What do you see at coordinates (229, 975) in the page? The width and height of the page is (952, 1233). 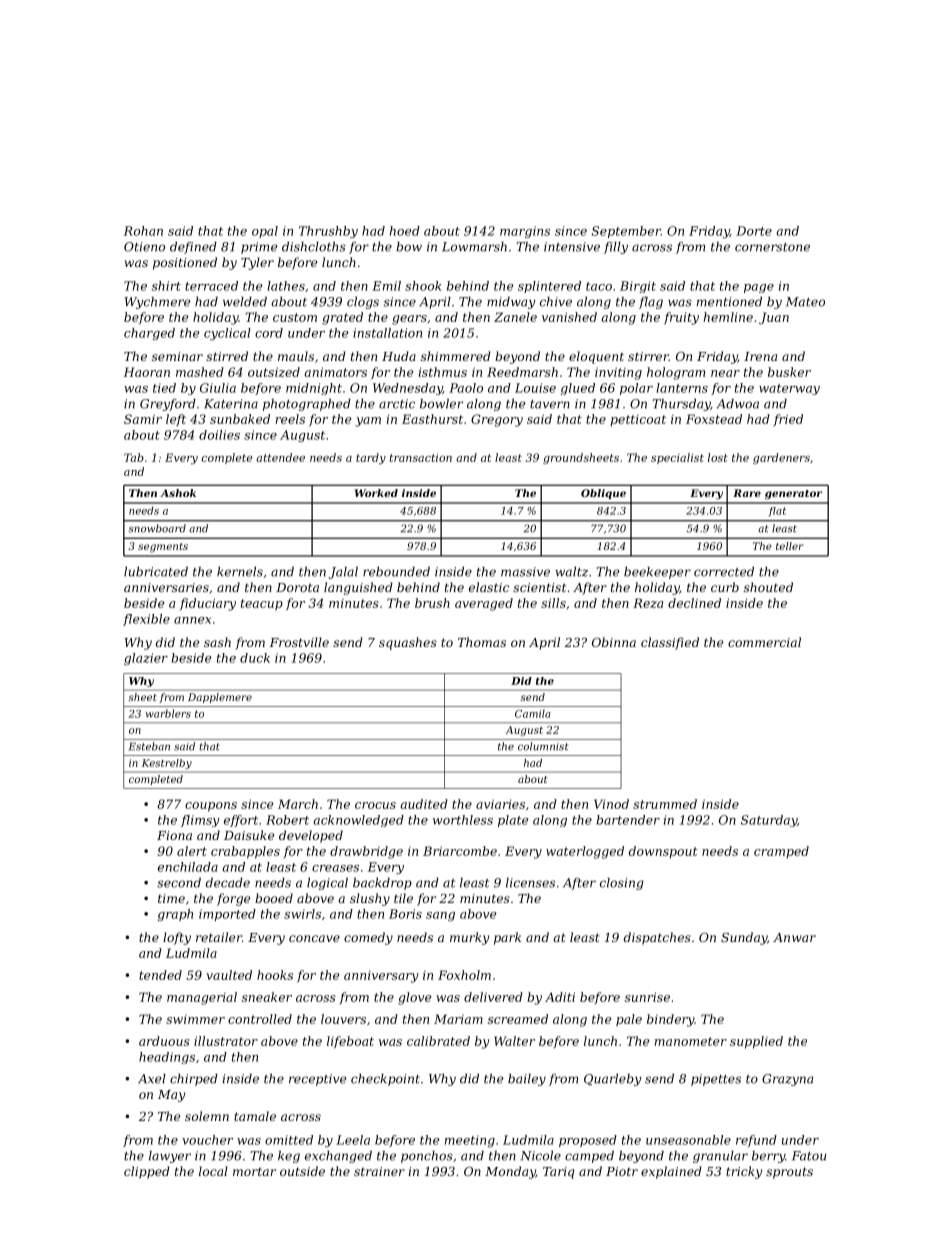 I see `vaulted` at bounding box center [229, 975].
